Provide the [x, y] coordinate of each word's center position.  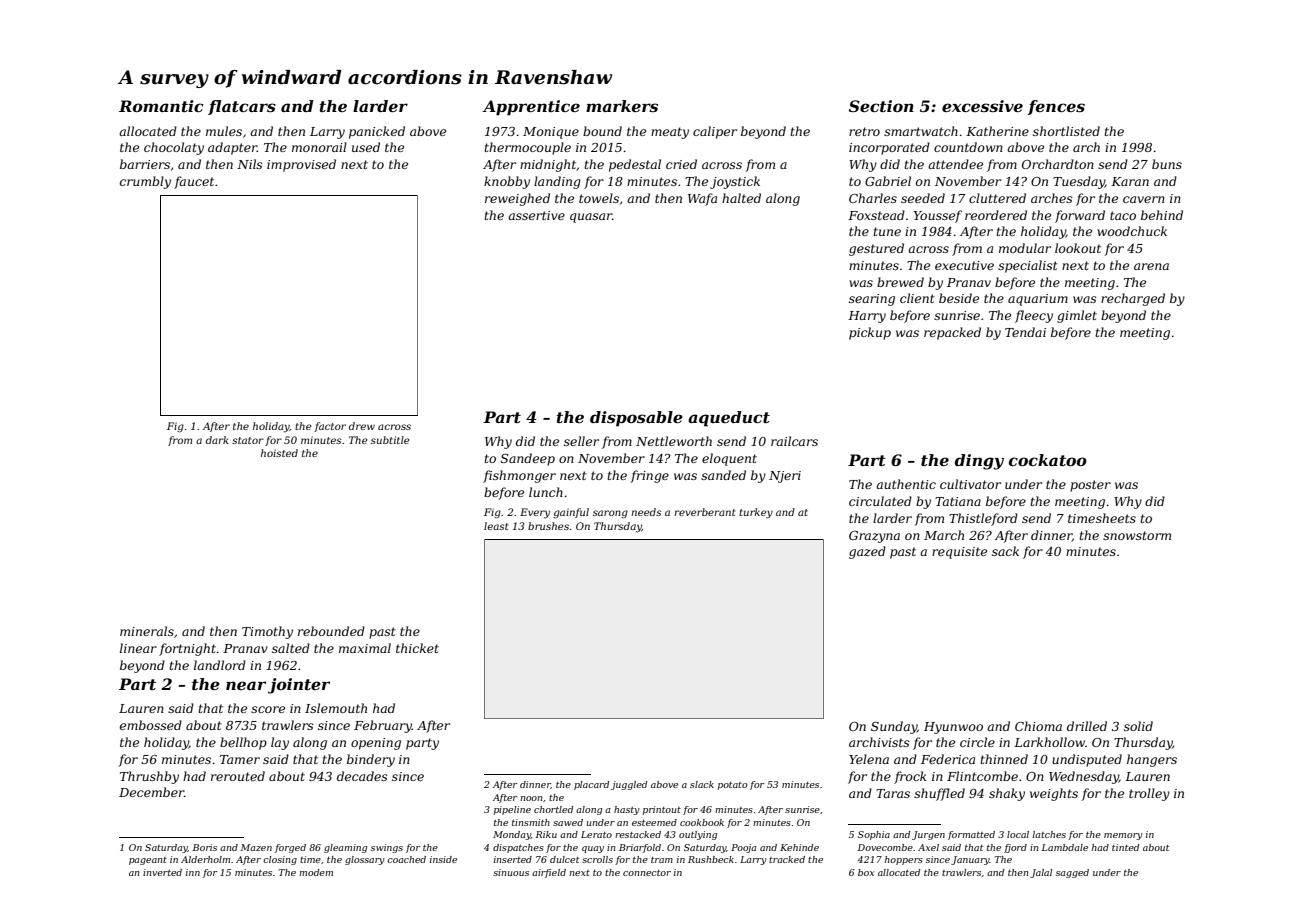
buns [1167, 164]
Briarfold [640, 848]
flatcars [242, 107]
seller [581, 441]
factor [330, 427]
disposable [636, 419]
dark [217, 440]
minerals [147, 631]
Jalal [1041, 873]
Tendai [1025, 332]
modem [316, 872]
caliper [715, 132]
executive [964, 265]
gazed [867, 552]
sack [1005, 551]
